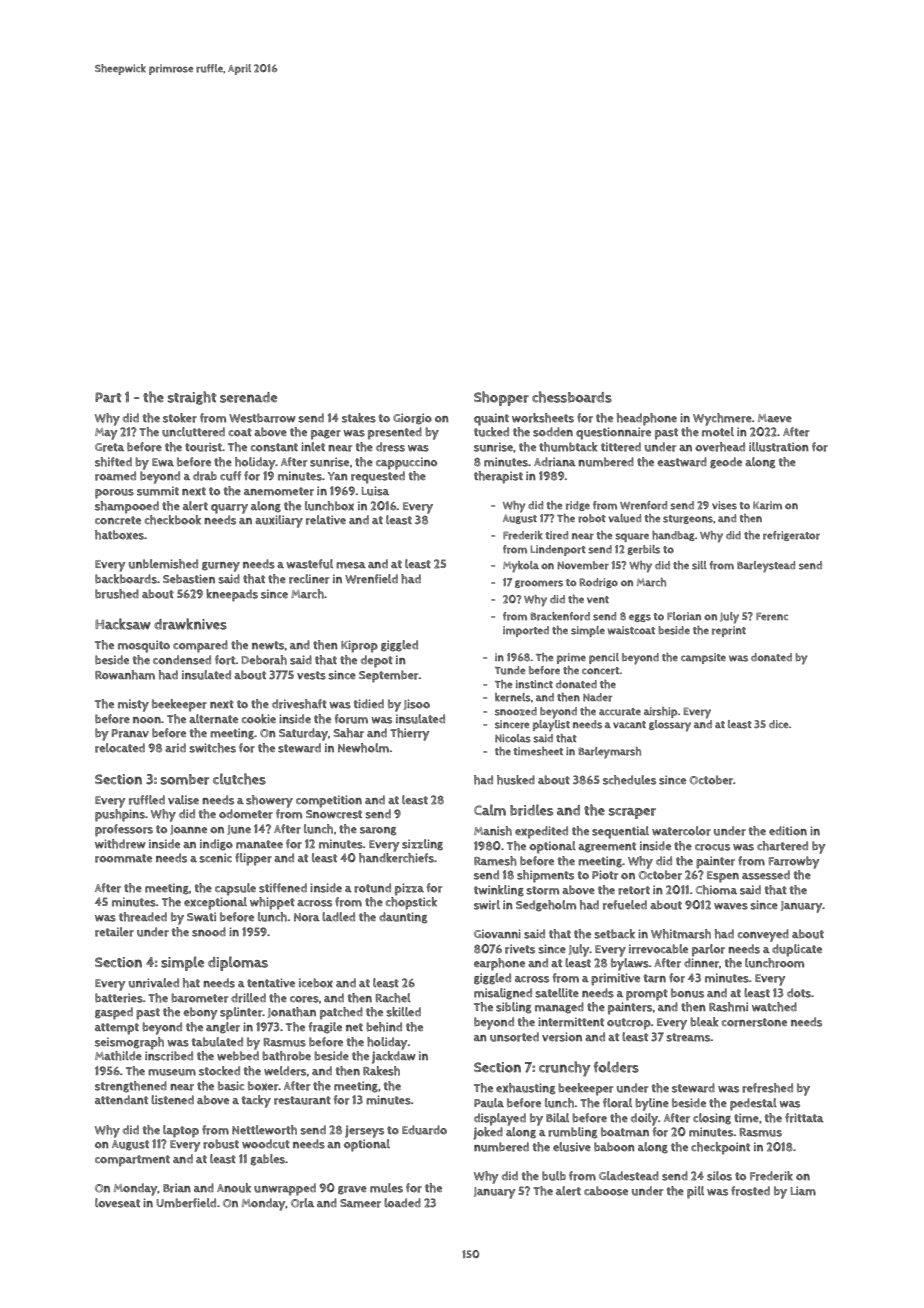  What do you see at coordinates (123, 858) in the page?
I see `roommate` at bounding box center [123, 858].
